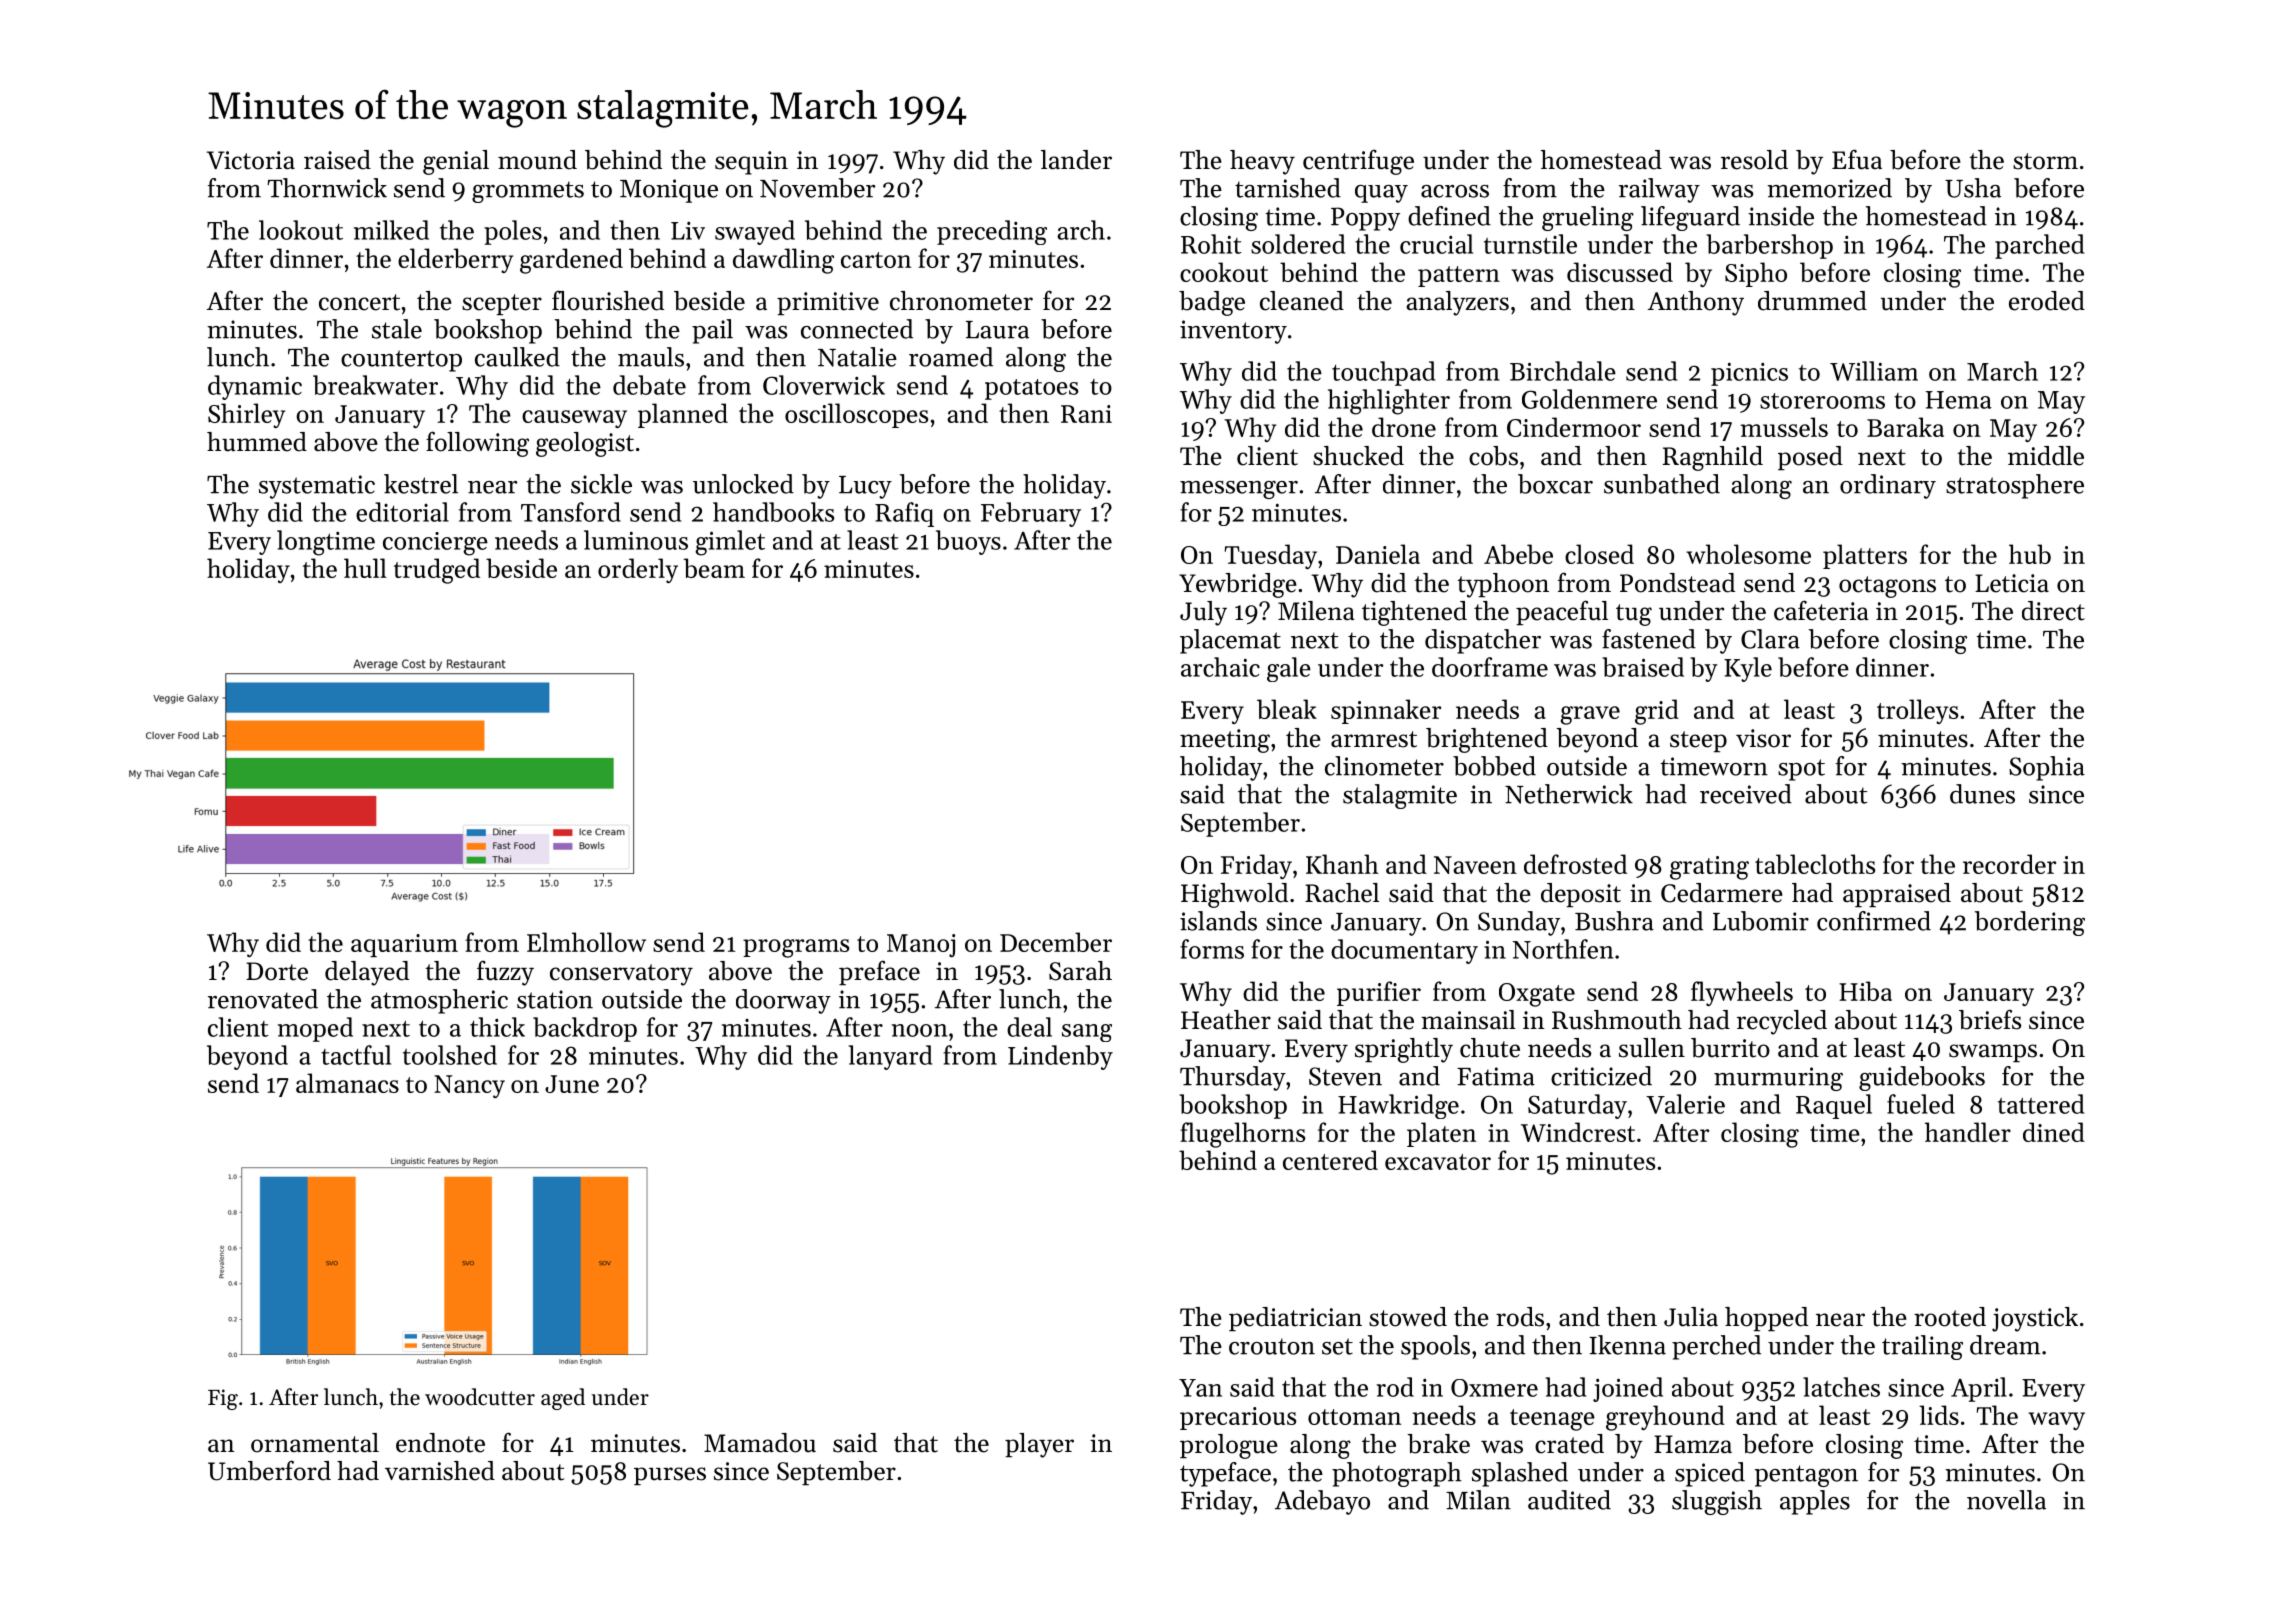 This image has width=2292, height=1620. What do you see at coordinates (404, 945) in the image?
I see `aquarium` at bounding box center [404, 945].
